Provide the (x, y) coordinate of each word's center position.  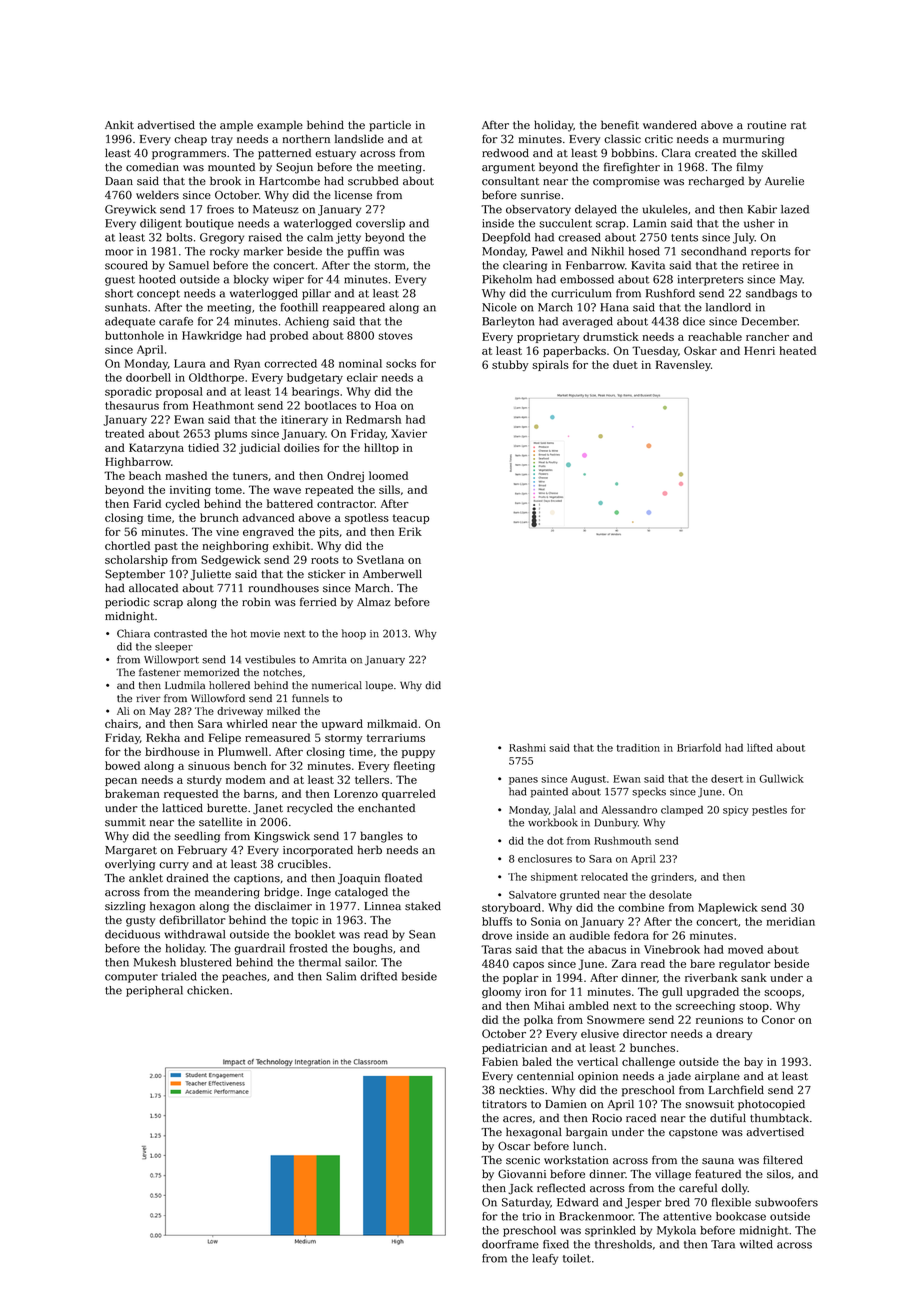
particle (390, 126)
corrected (290, 363)
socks (401, 363)
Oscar (514, 1146)
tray (222, 141)
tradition (638, 747)
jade (679, 1077)
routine (766, 125)
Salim (341, 976)
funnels (310, 698)
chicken (208, 990)
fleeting (414, 767)
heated (798, 350)
